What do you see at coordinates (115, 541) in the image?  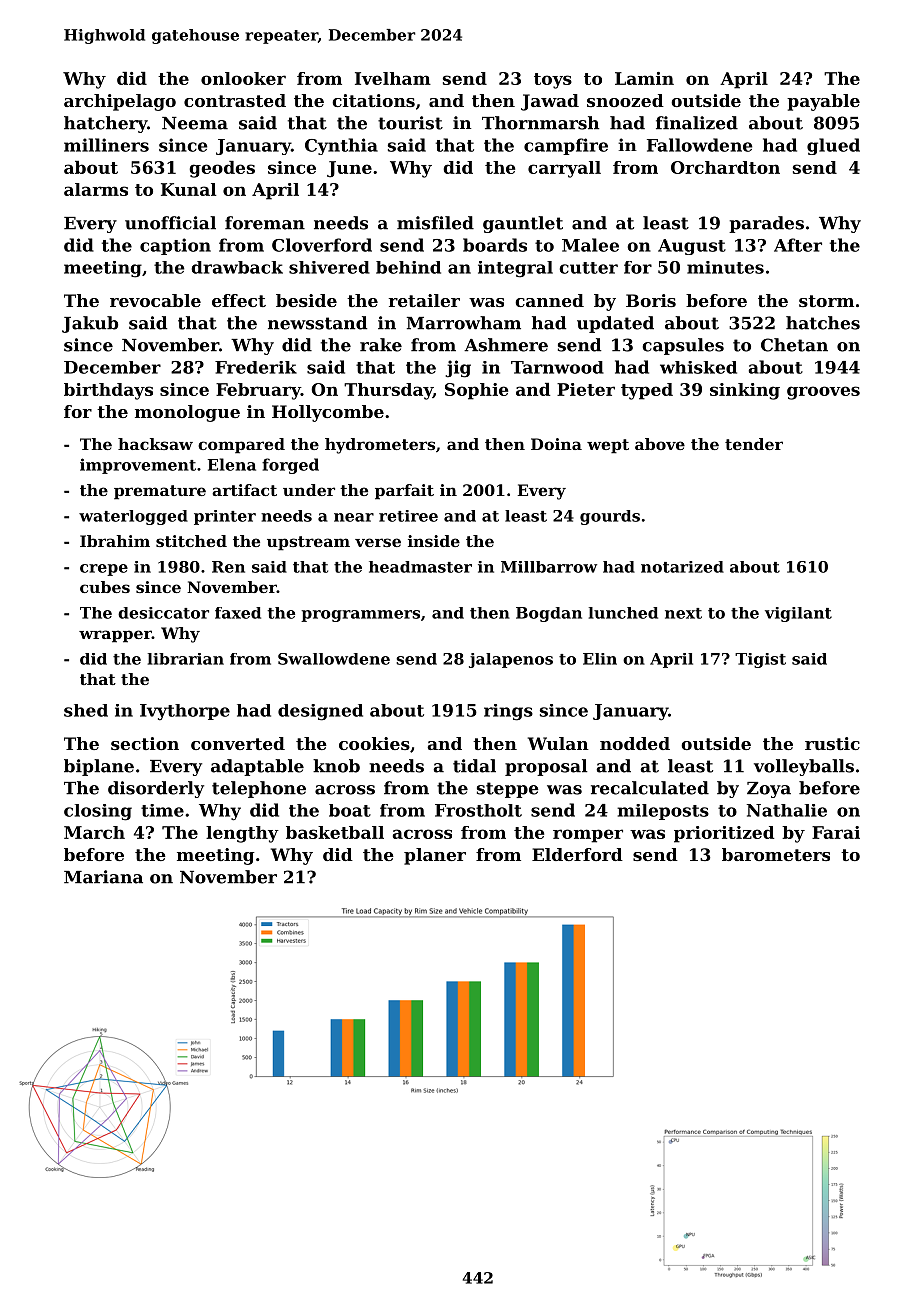 I see `Ibrahim` at bounding box center [115, 541].
